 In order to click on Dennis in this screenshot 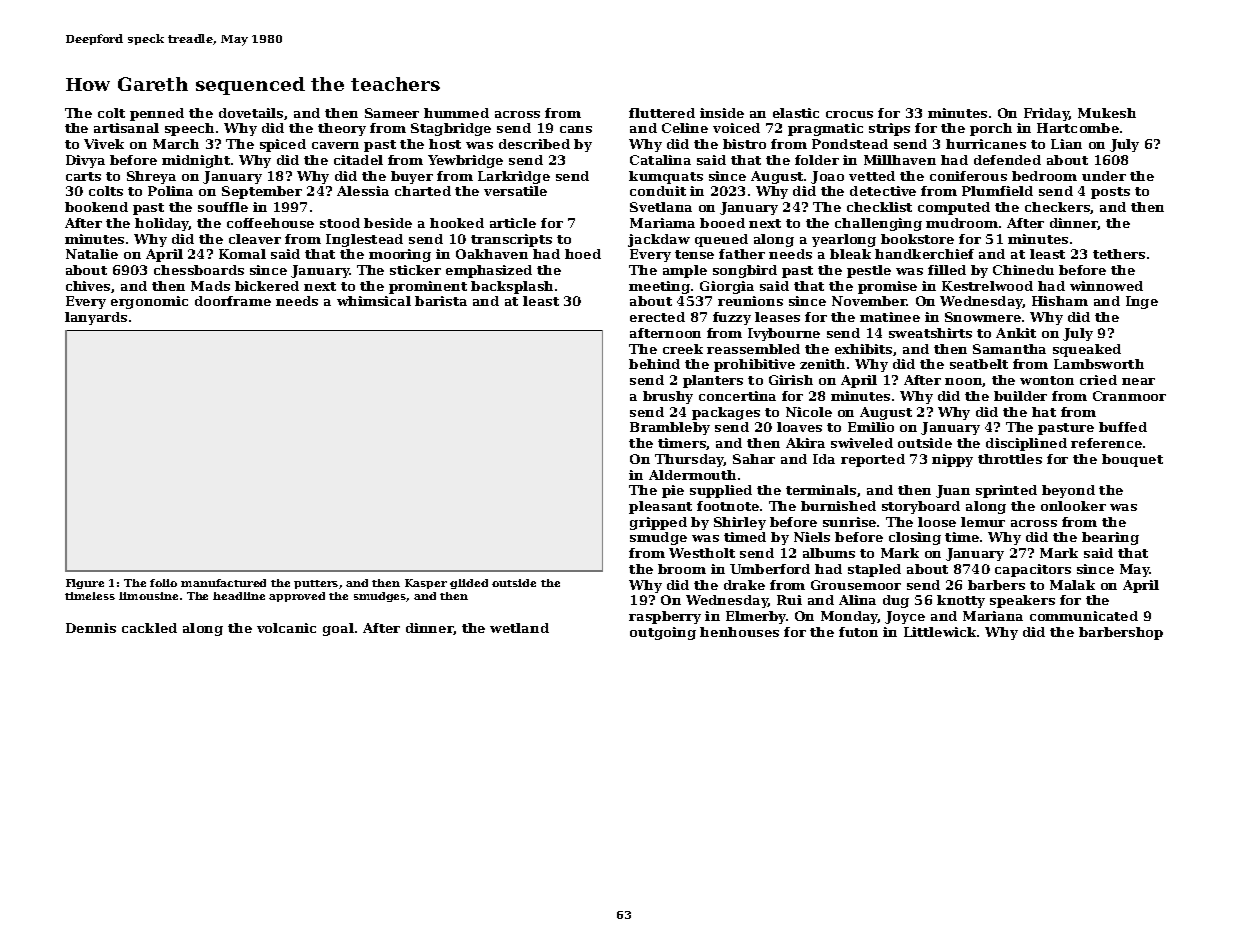, I will do `click(91, 628)`.
